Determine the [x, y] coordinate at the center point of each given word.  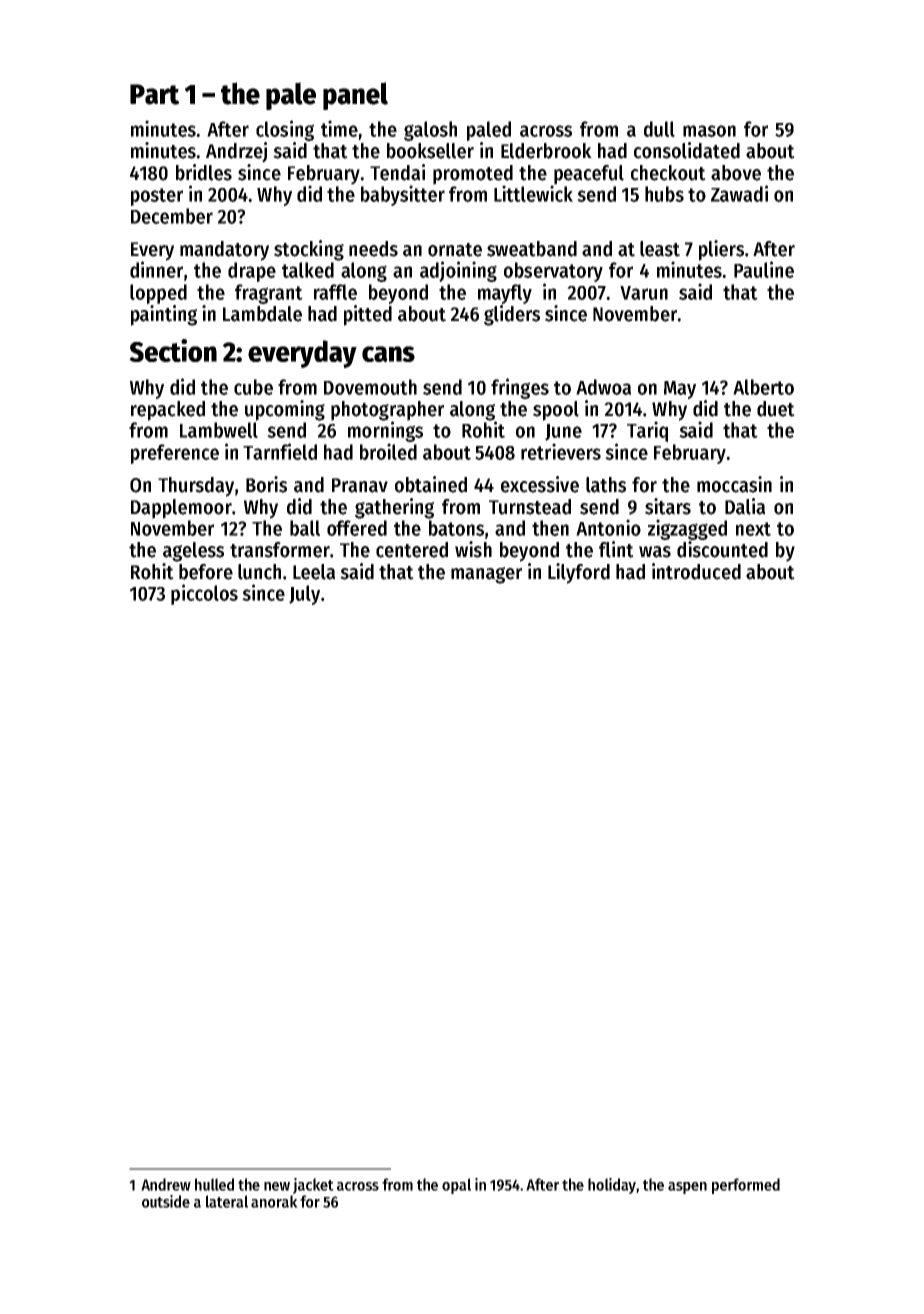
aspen [687, 1188]
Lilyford [579, 573]
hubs [664, 194]
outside [166, 1201]
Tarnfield [280, 451]
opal [456, 1186]
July [304, 595]
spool [556, 411]
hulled [214, 1184]
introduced [696, 571]
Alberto [763, 387]
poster [157, 197]
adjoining [458, 271]
